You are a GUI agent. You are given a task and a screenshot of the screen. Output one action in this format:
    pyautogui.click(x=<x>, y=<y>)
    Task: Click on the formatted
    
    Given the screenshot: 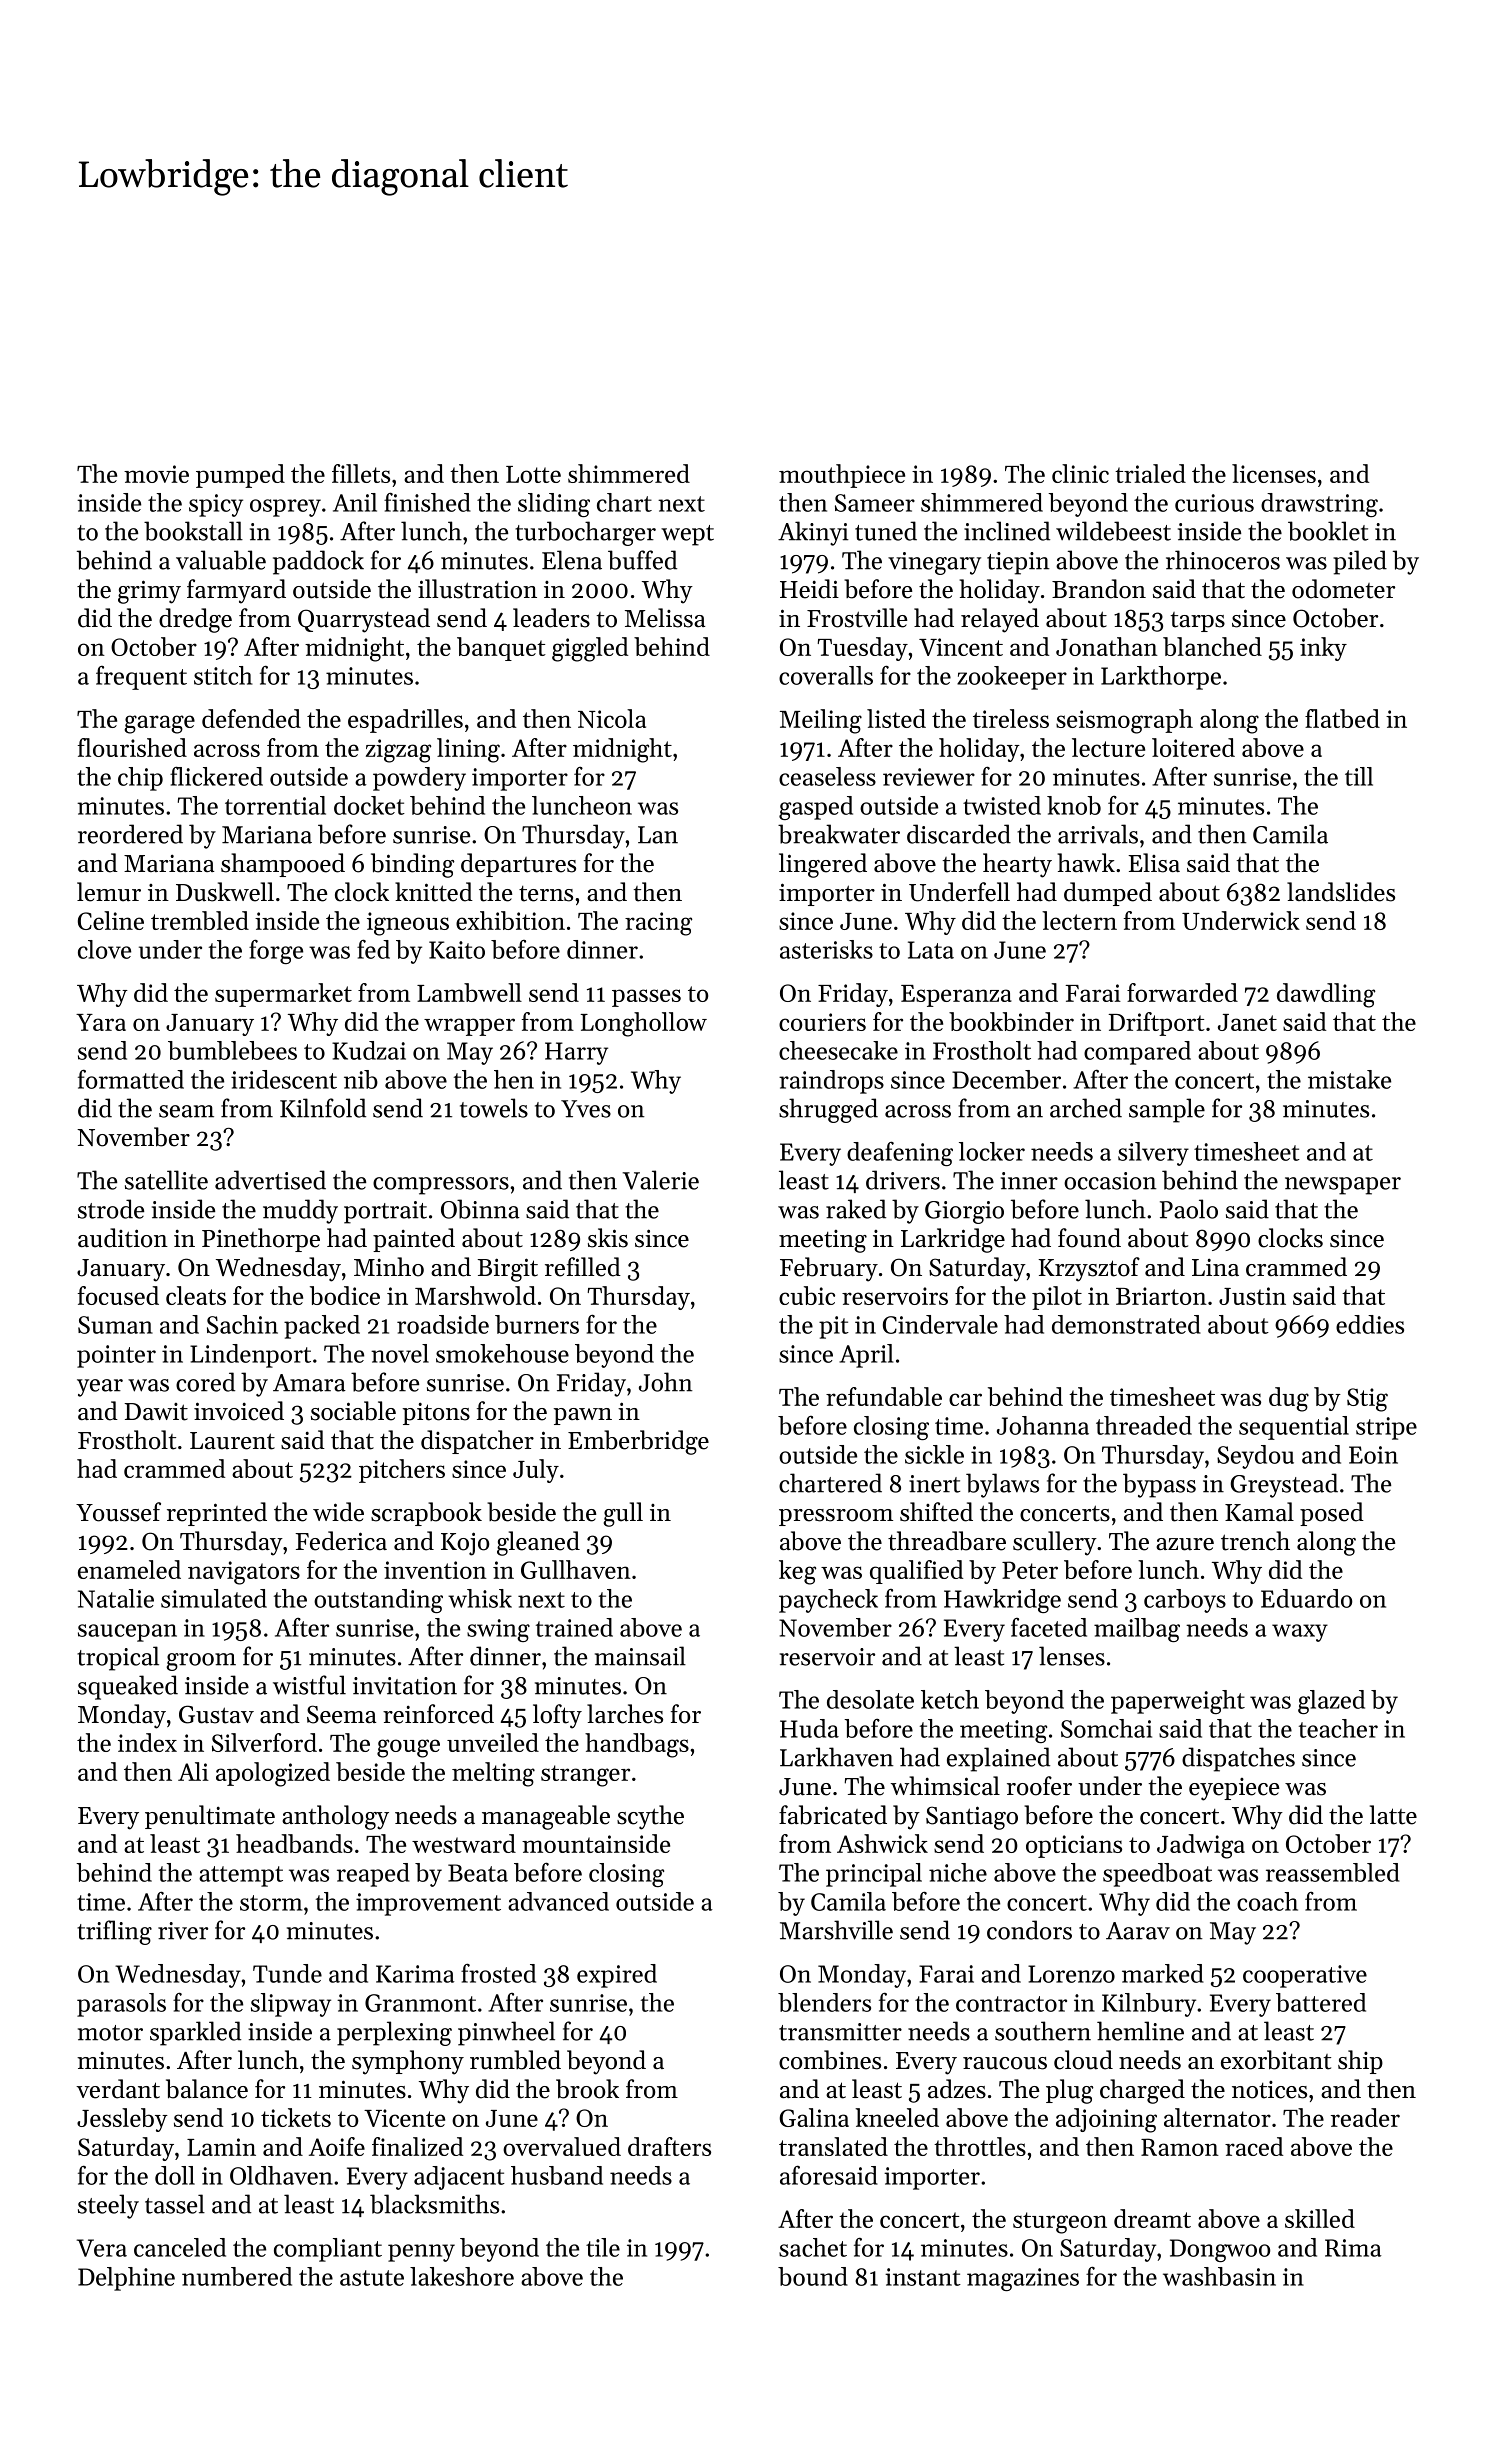 What is the action you would take?
    pyautogui.click(x=131, y=1079)
